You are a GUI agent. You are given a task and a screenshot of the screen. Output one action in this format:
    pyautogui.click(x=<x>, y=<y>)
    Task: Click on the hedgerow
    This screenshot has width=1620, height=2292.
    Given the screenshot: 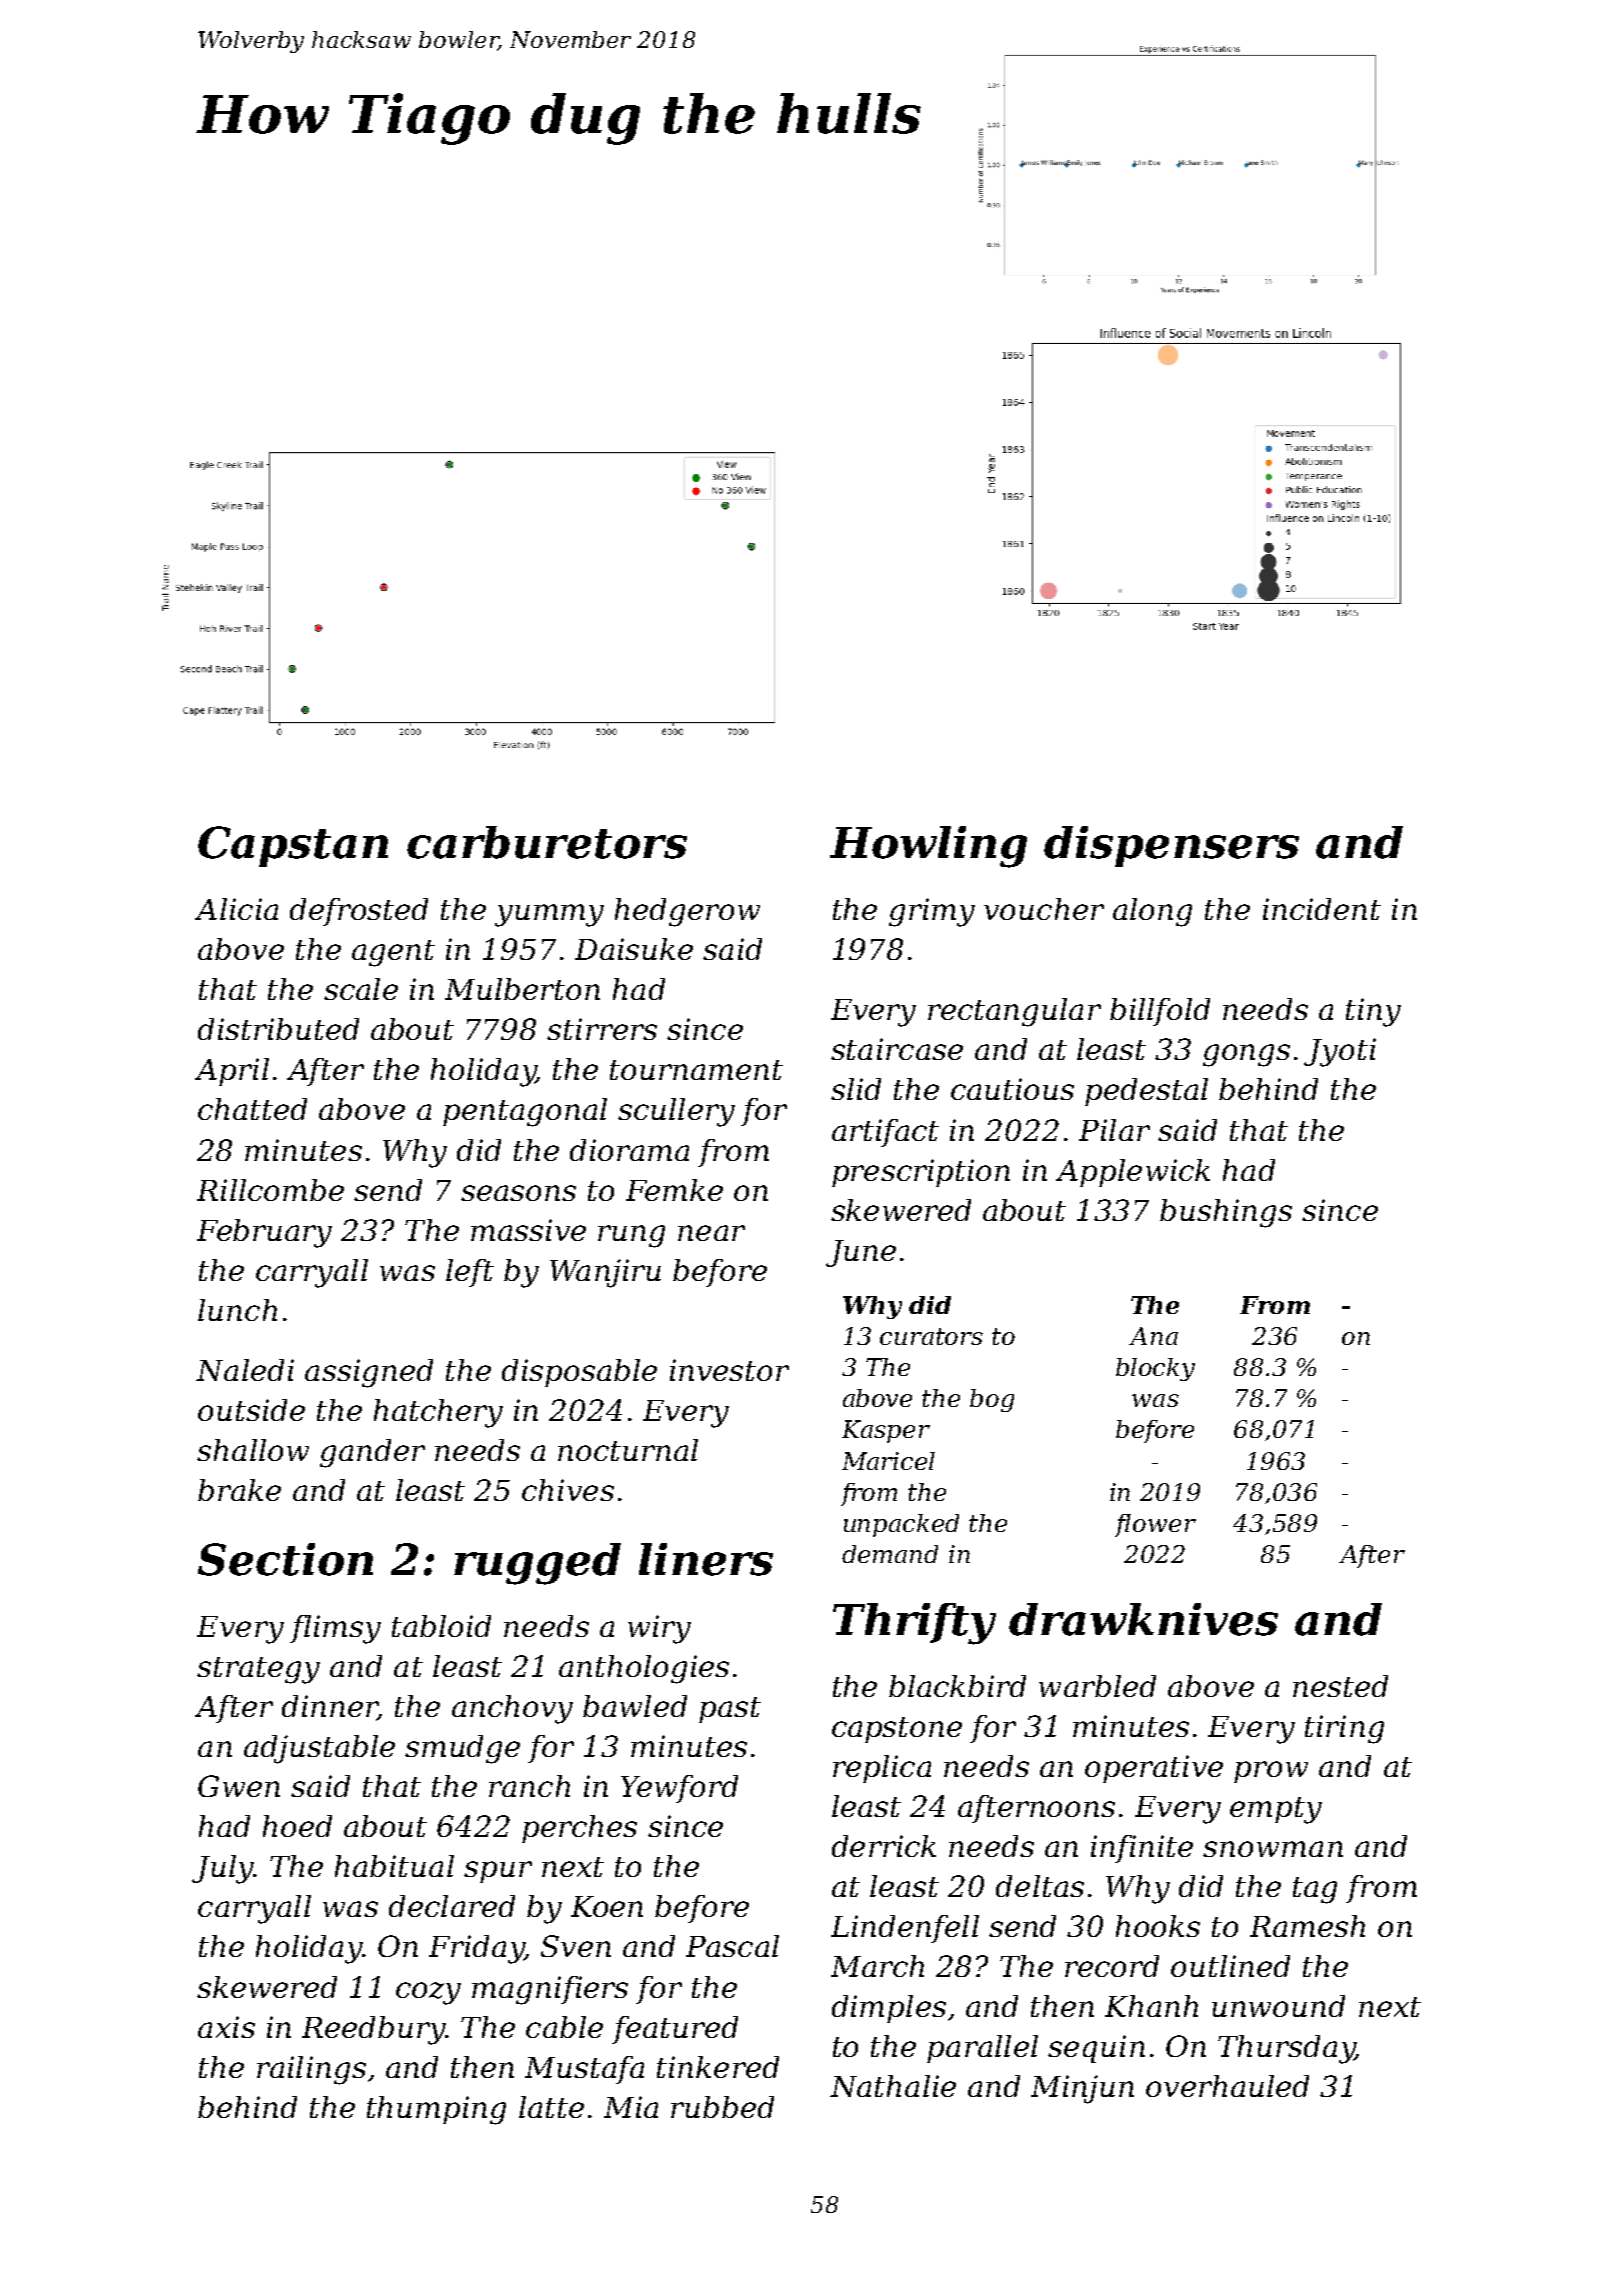 What is the action you would take?
    pyautogui.click(x=687, y=912)
